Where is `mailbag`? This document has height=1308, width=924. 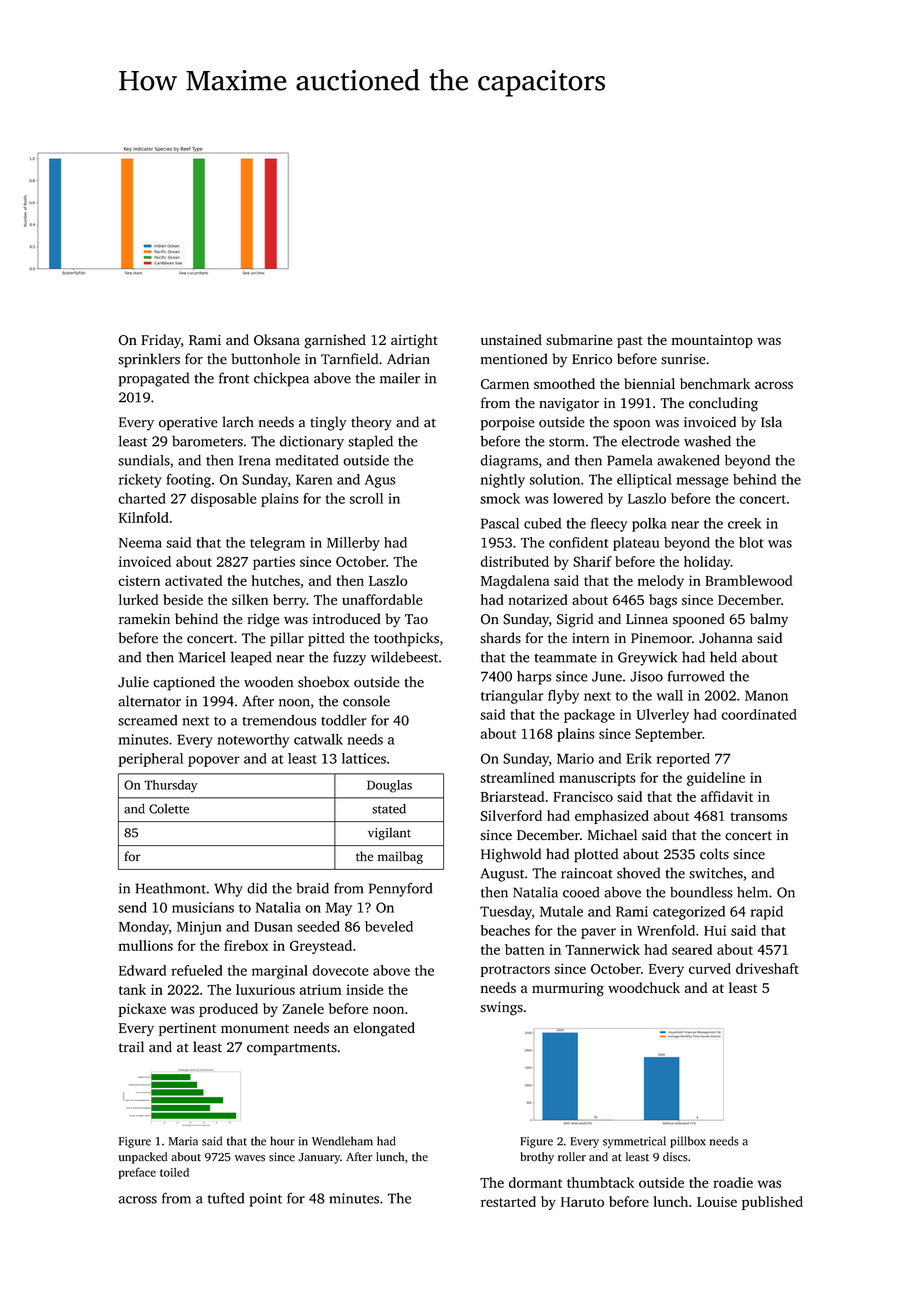
mailbag is located at coordinates (400, 857).
